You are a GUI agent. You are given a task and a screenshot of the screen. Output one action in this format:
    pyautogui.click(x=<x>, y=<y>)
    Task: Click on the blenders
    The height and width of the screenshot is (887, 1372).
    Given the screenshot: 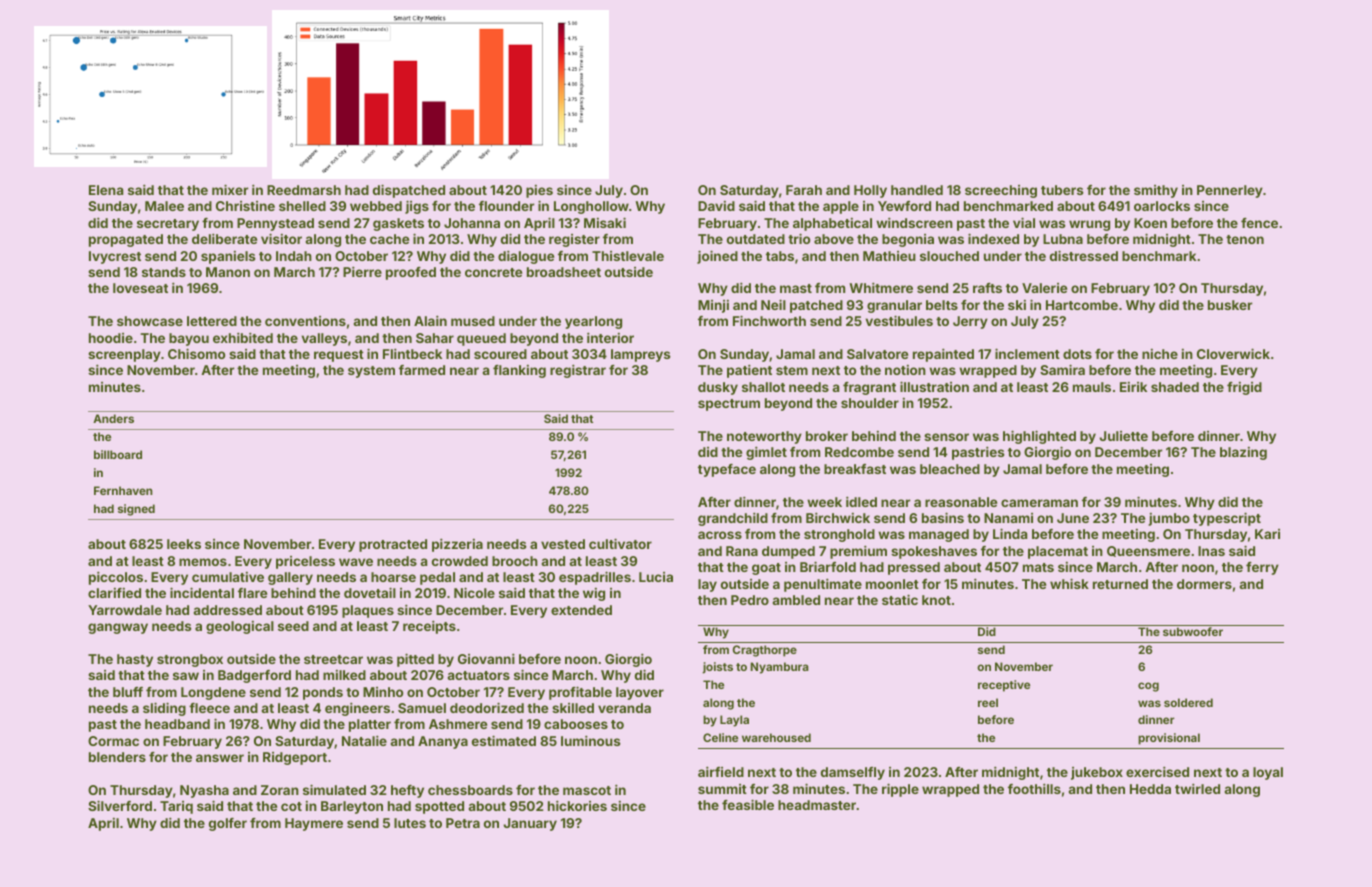 What is the action you would take?
    pyautogui.click(x=117, y=757)
